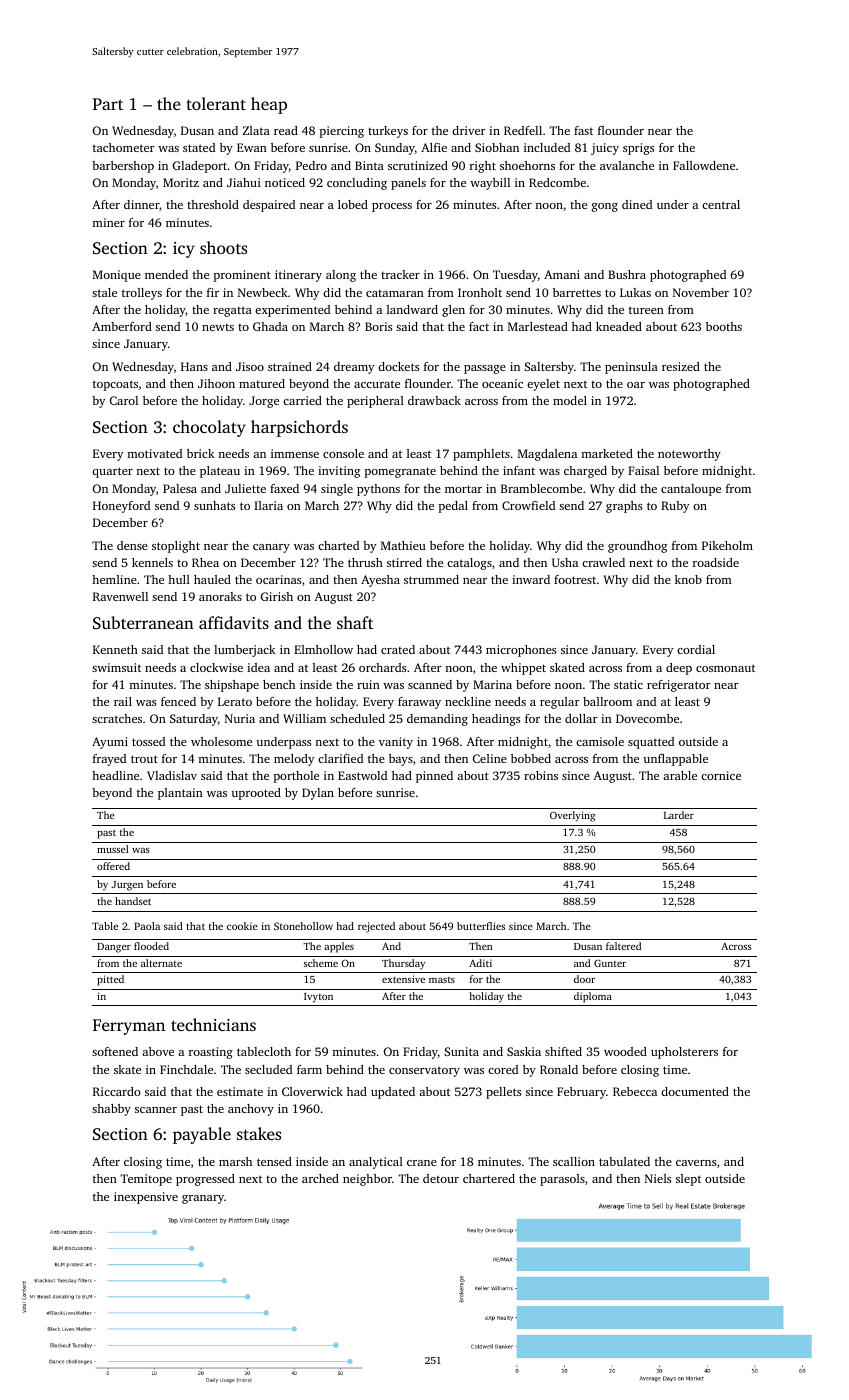  Describe the element at coordinates (147, 926) in the page. I see `Paola` at that location.
